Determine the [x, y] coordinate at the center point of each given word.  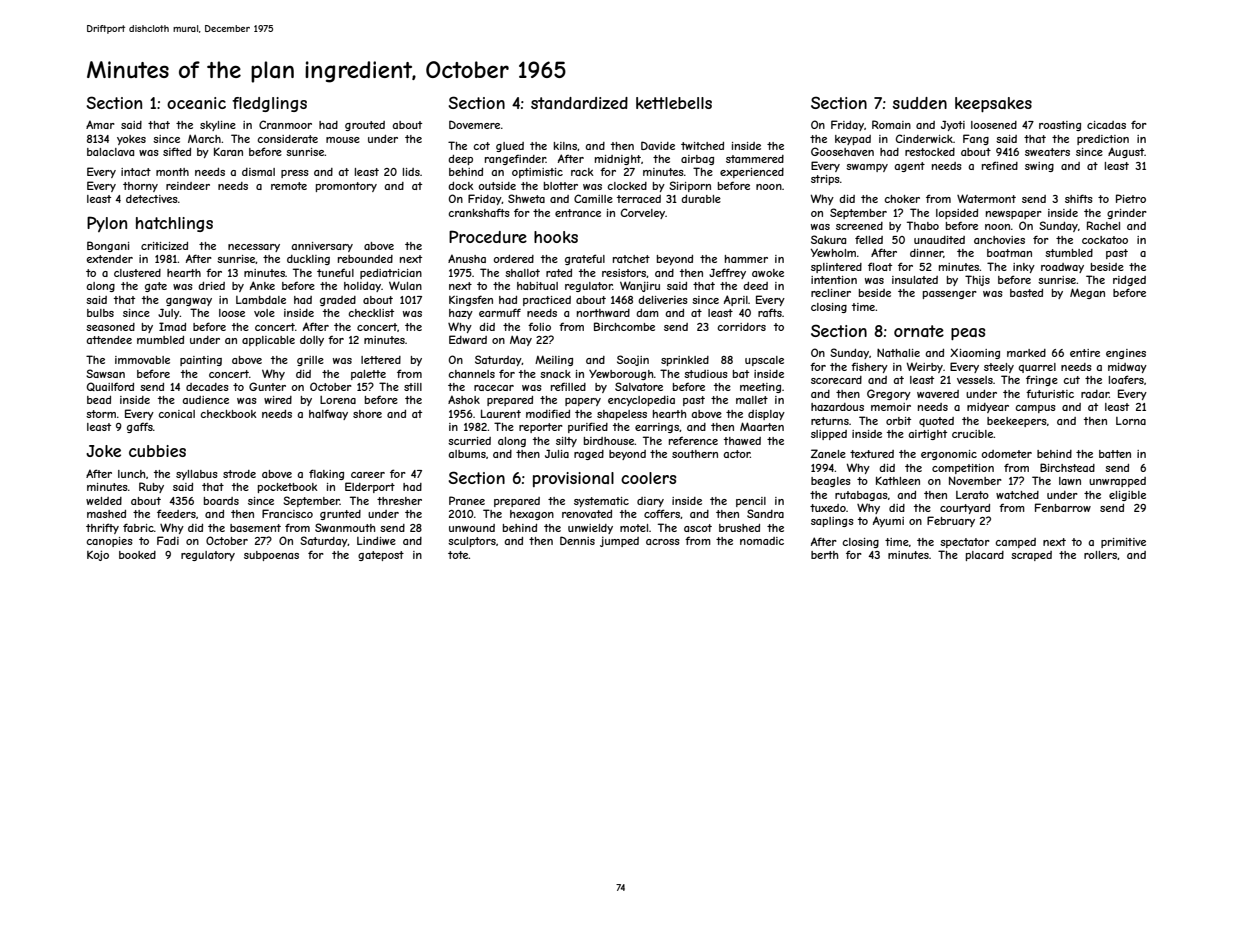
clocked [627, 186]
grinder [1127, 214]
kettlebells [674, 103]
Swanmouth [345, 527]
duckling [308, 260]
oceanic [196, 103]
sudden [920, 103]
